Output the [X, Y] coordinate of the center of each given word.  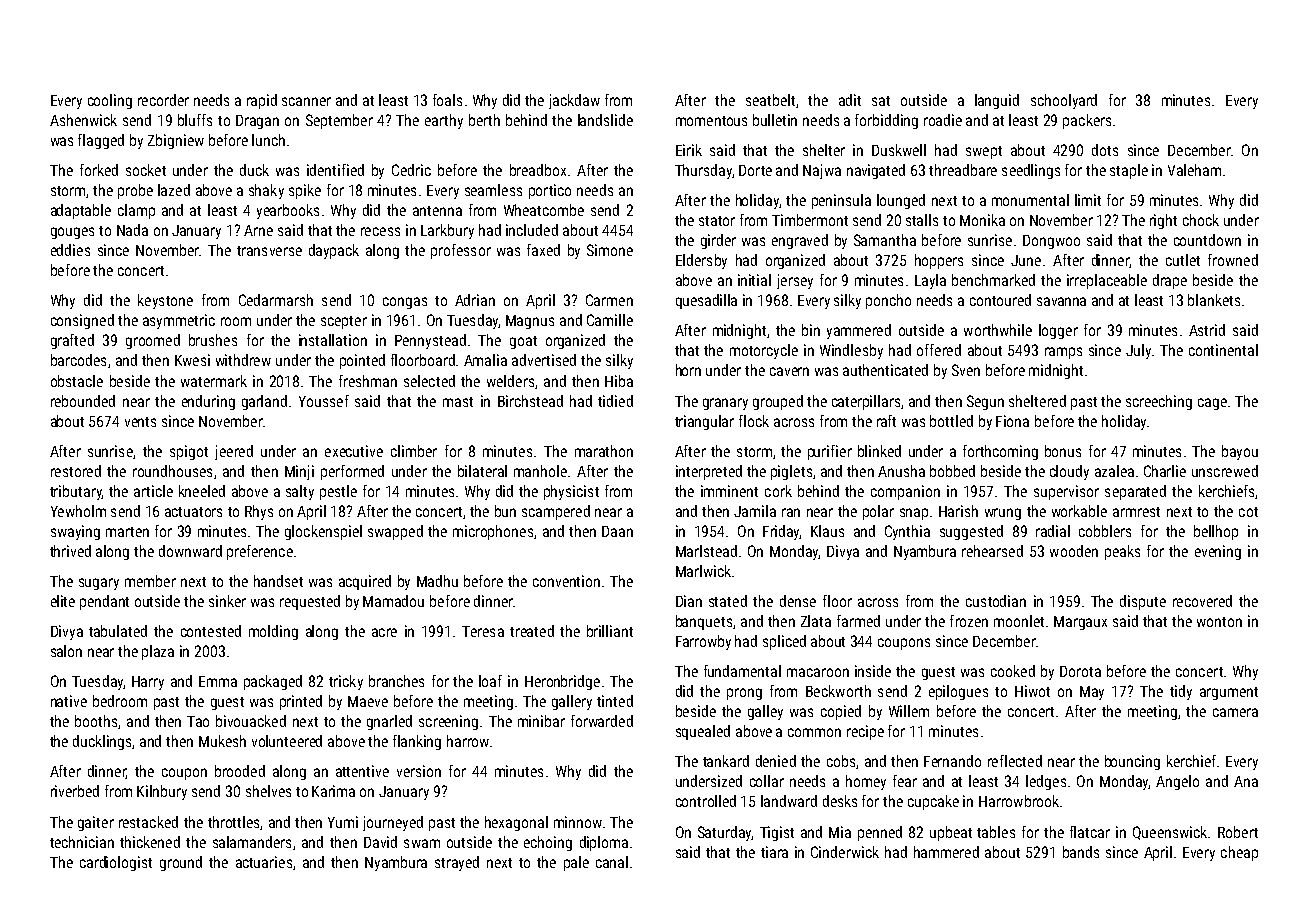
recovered [1202, 601]
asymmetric [179, 321]
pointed [362, 361]
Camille [610, 320]
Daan [617, 531]
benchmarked [993, 280]
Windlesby [851, 351]
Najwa [822, 171]
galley [765, 712]
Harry [148, 683]
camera [1235, 712]
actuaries [264, 862]
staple [1129, 171]
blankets [1214, 300]
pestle [338, 492]
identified [335, 170]
